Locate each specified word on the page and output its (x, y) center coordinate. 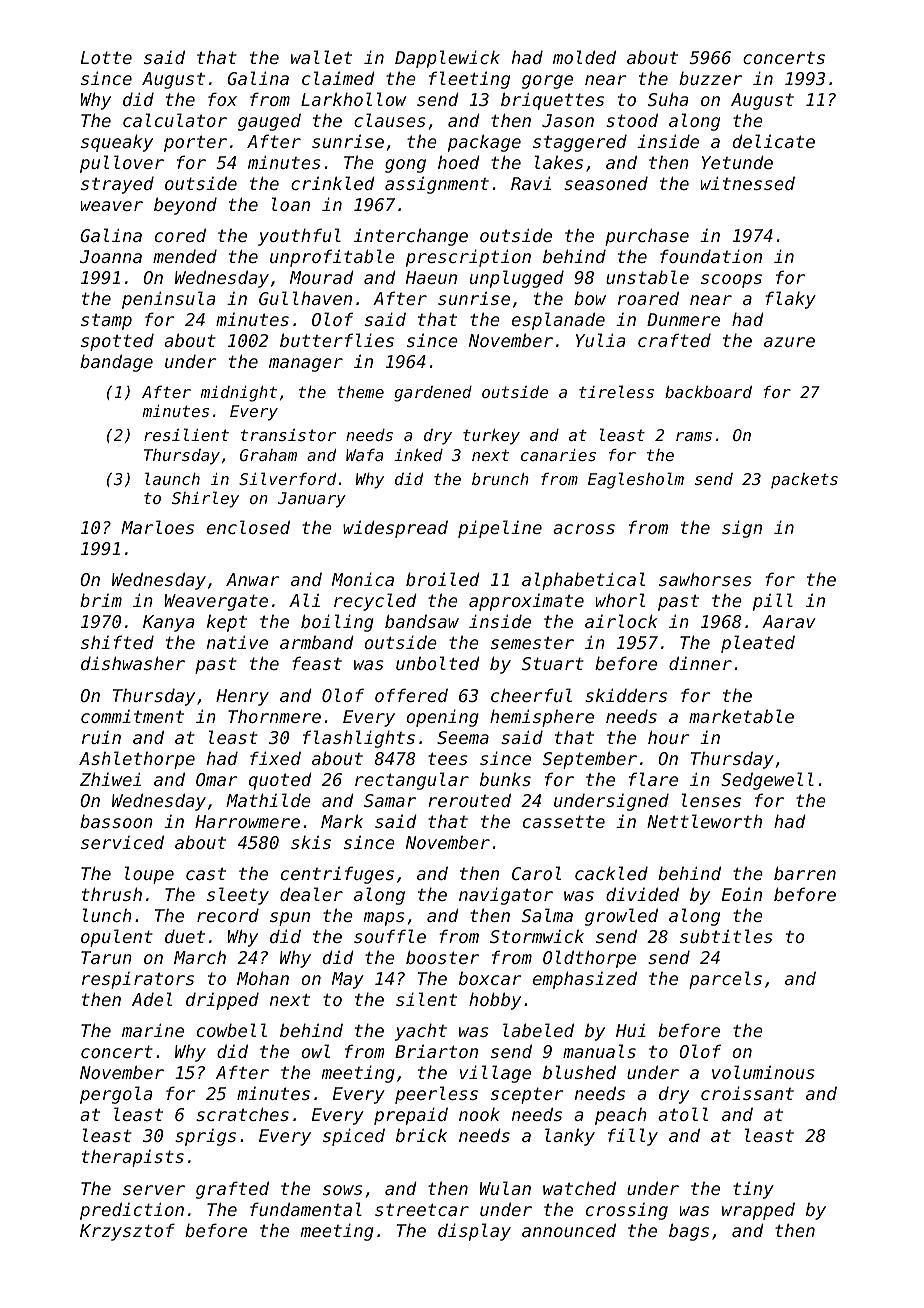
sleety (238, 896)
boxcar (490, 978)
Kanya (168, 623)
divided (642, 894)
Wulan (505, 1188)
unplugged (517, 279)
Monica (363, 579)
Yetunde (737, 162)
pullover (122, 164)
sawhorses (705, 579)
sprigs (205, 1137)
